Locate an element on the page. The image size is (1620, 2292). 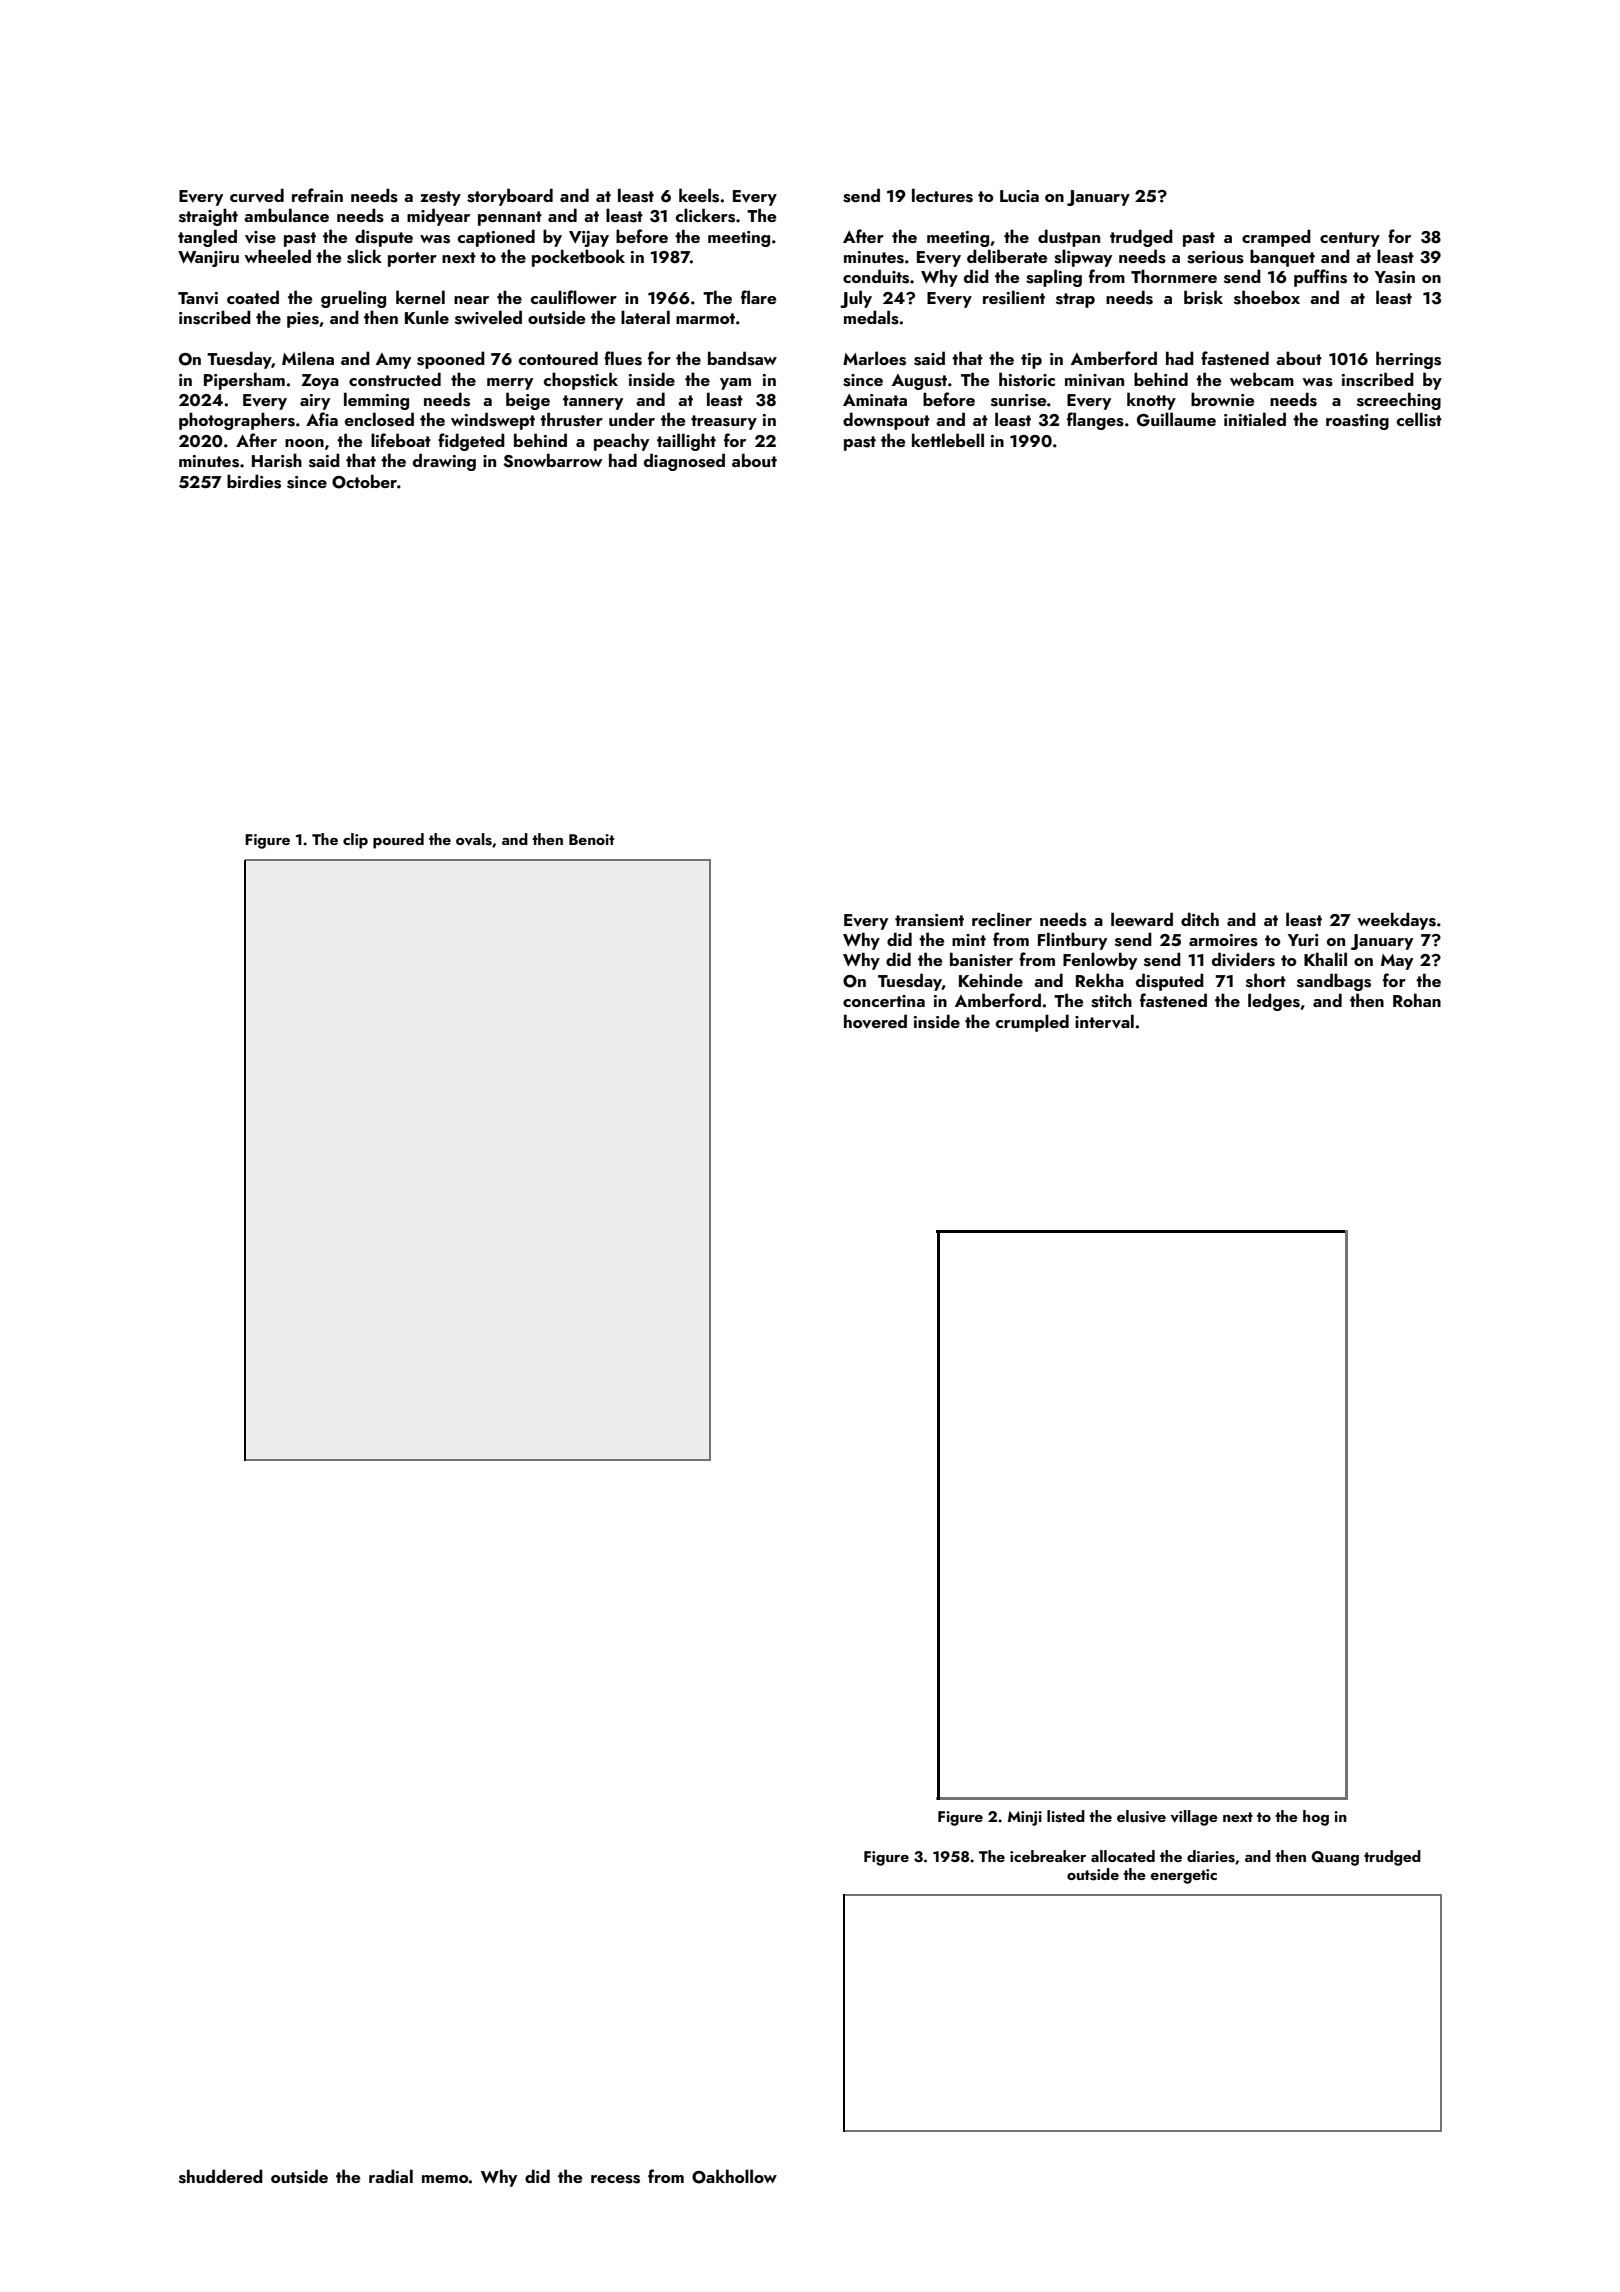
clip is located at coordinates (355, 841).
